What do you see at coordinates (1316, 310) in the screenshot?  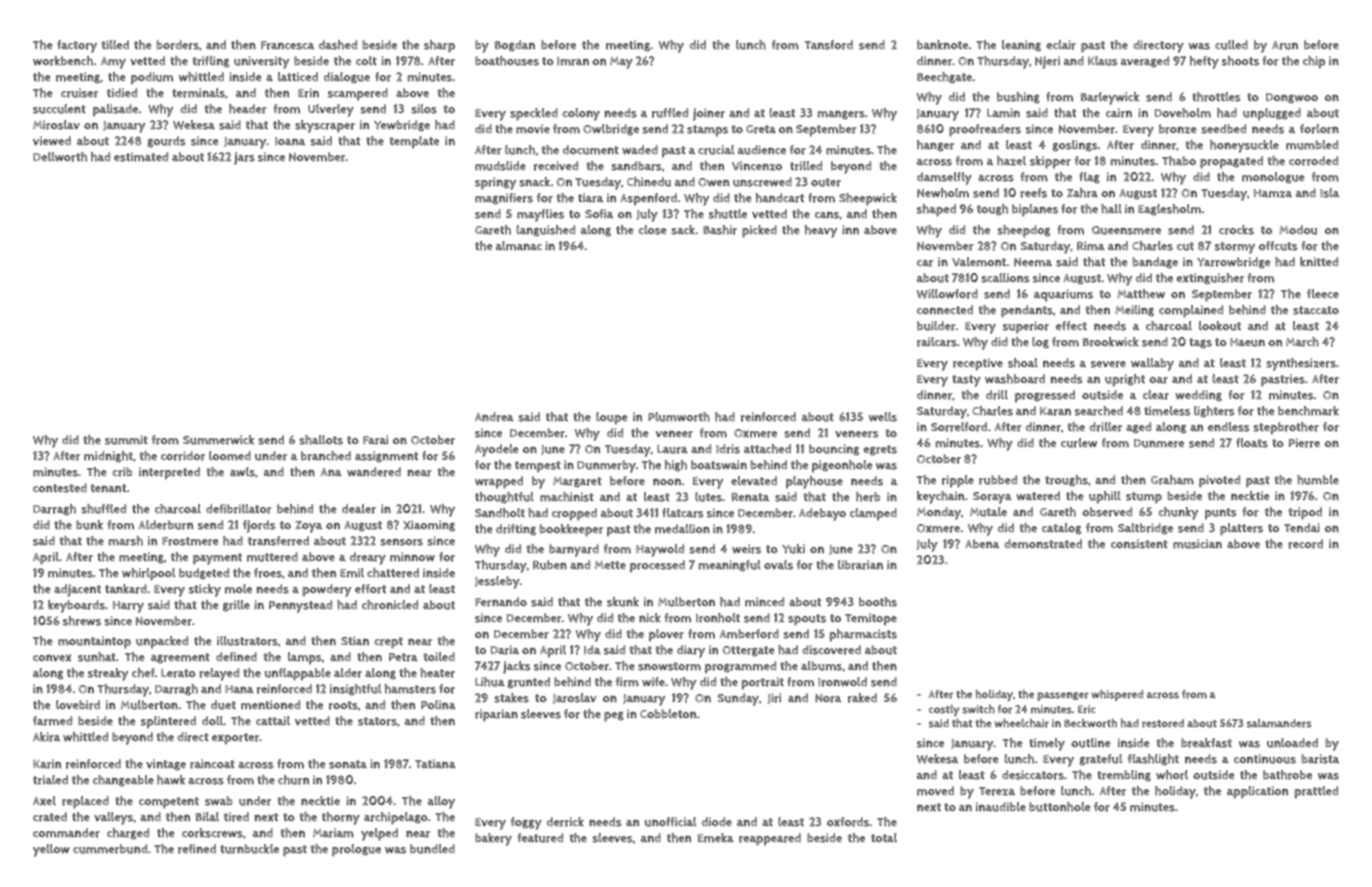 I see `staccato` at bounding box center [1316, 310].
